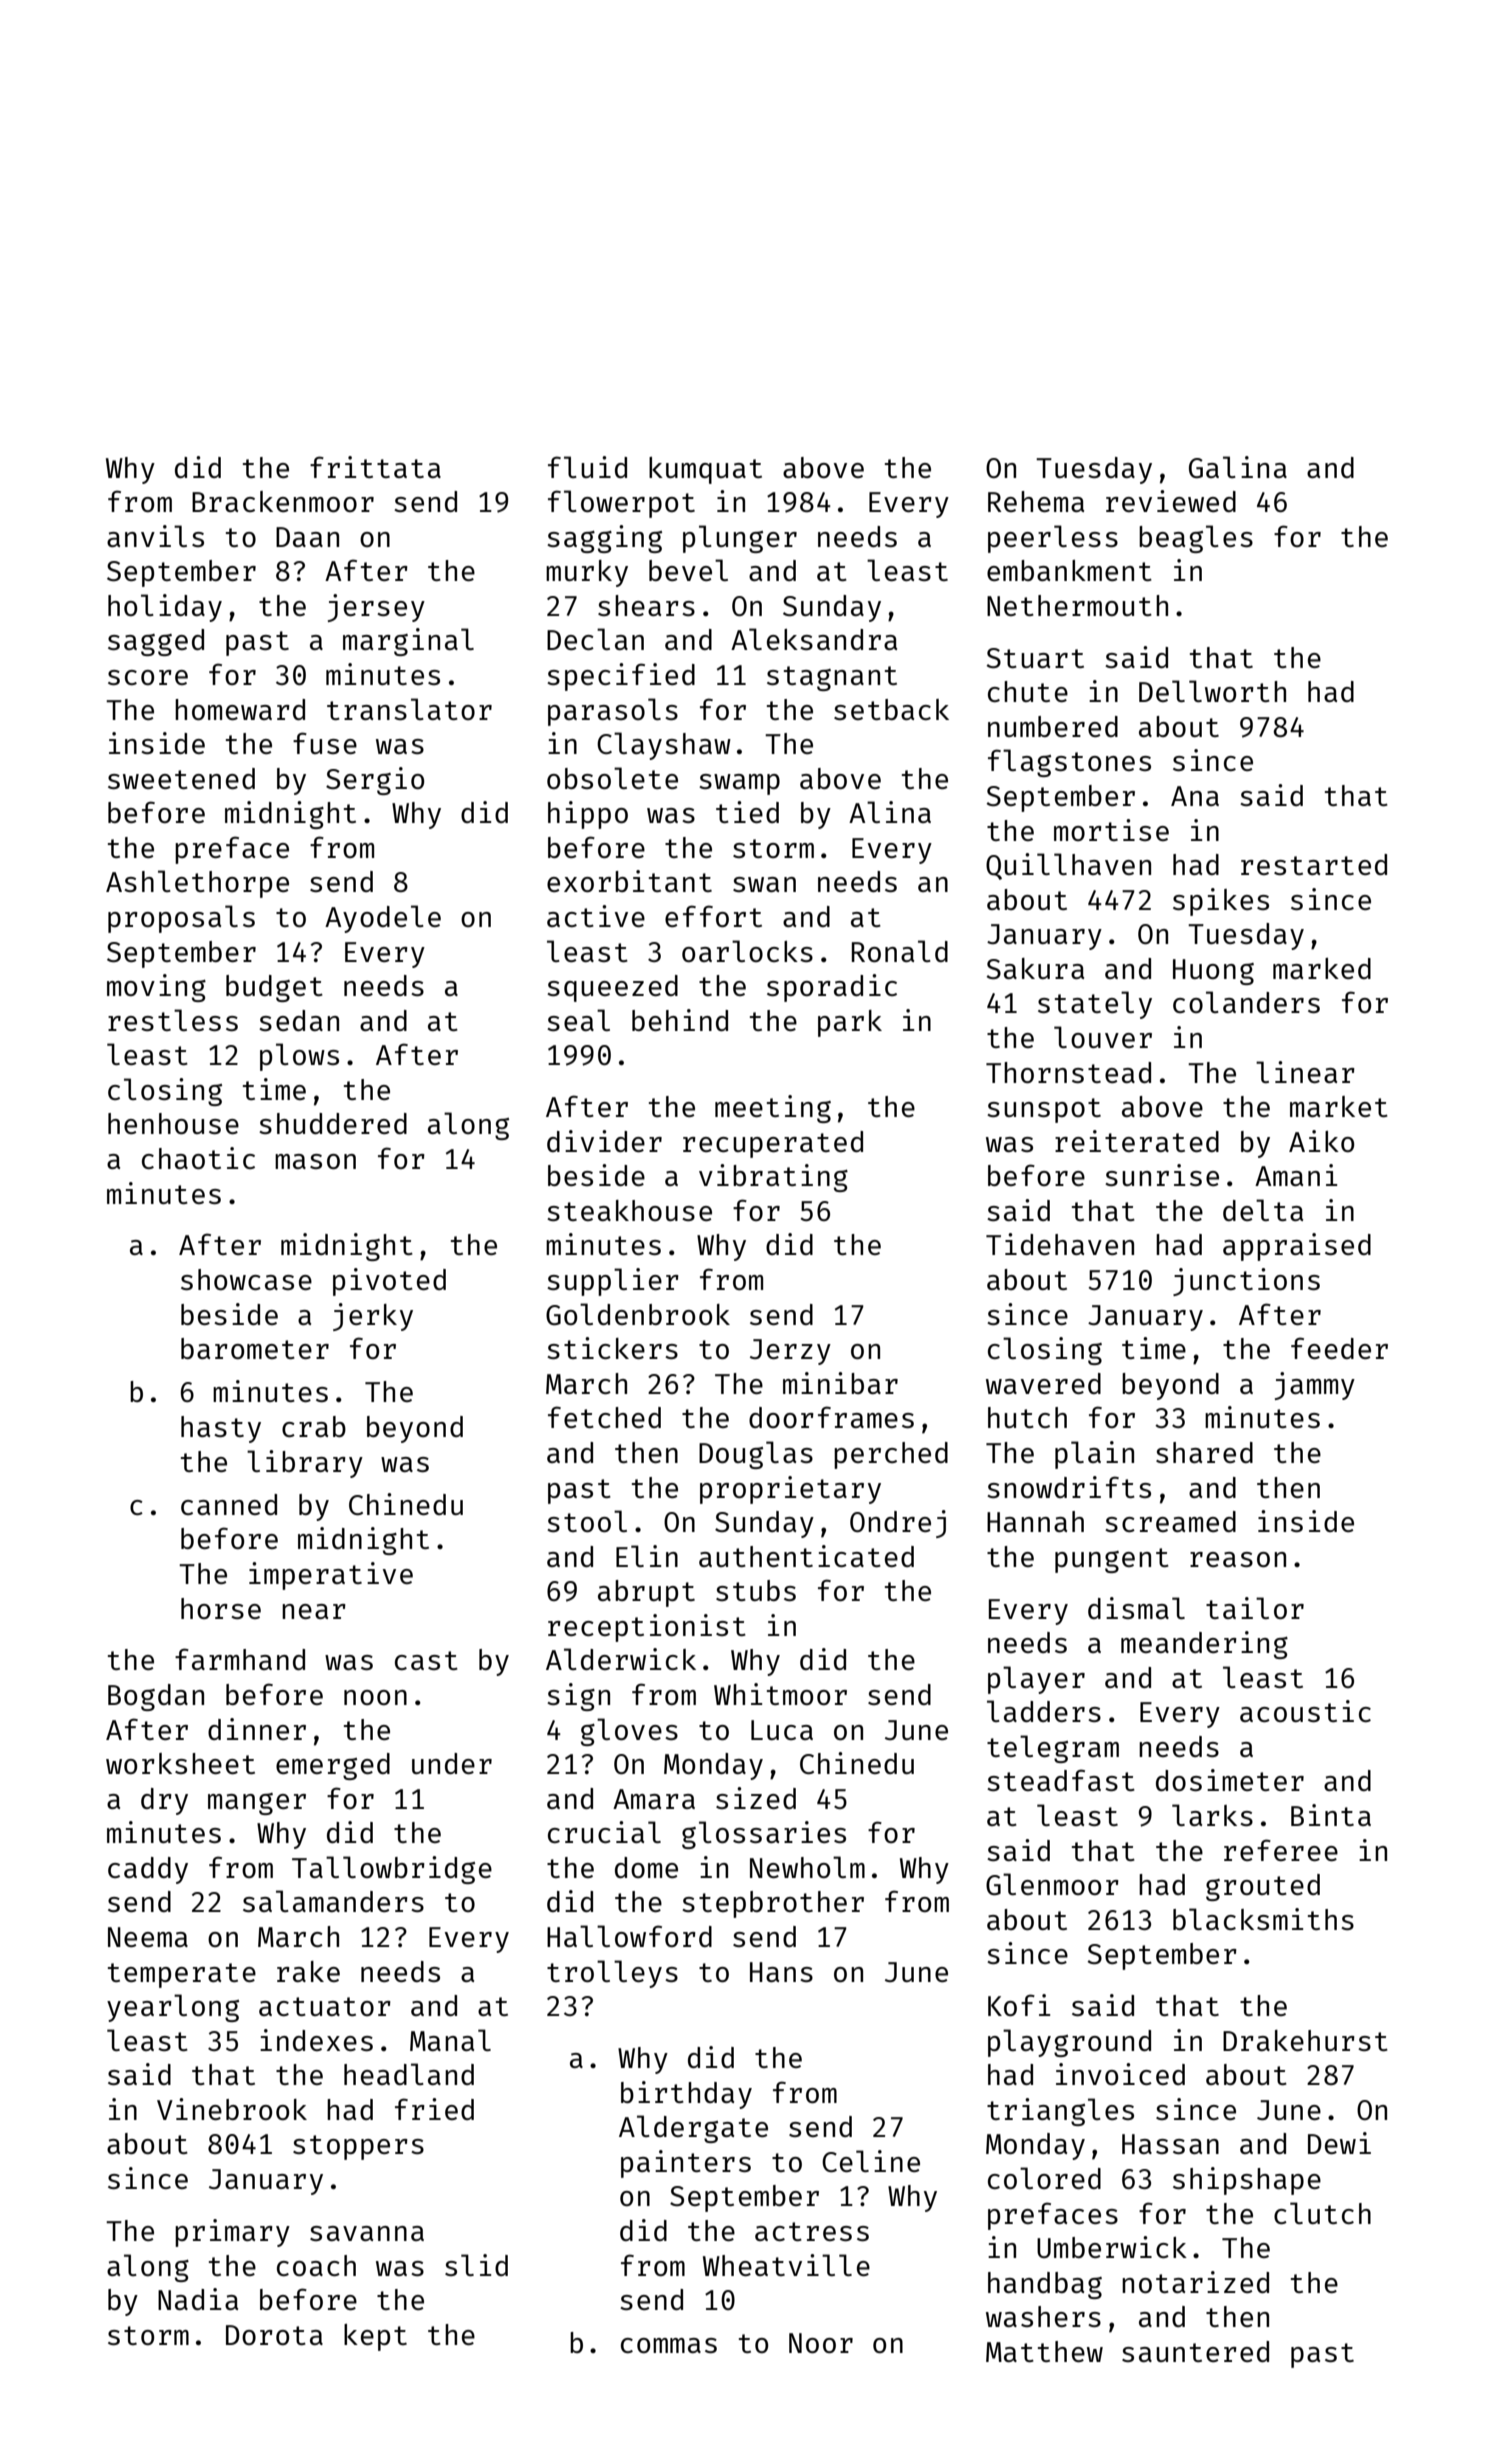 The image size is (1496, 2464). What do you see at coordinates (812, 2231) in the image?
I see `actress` at bounding box center [812, 2231].
